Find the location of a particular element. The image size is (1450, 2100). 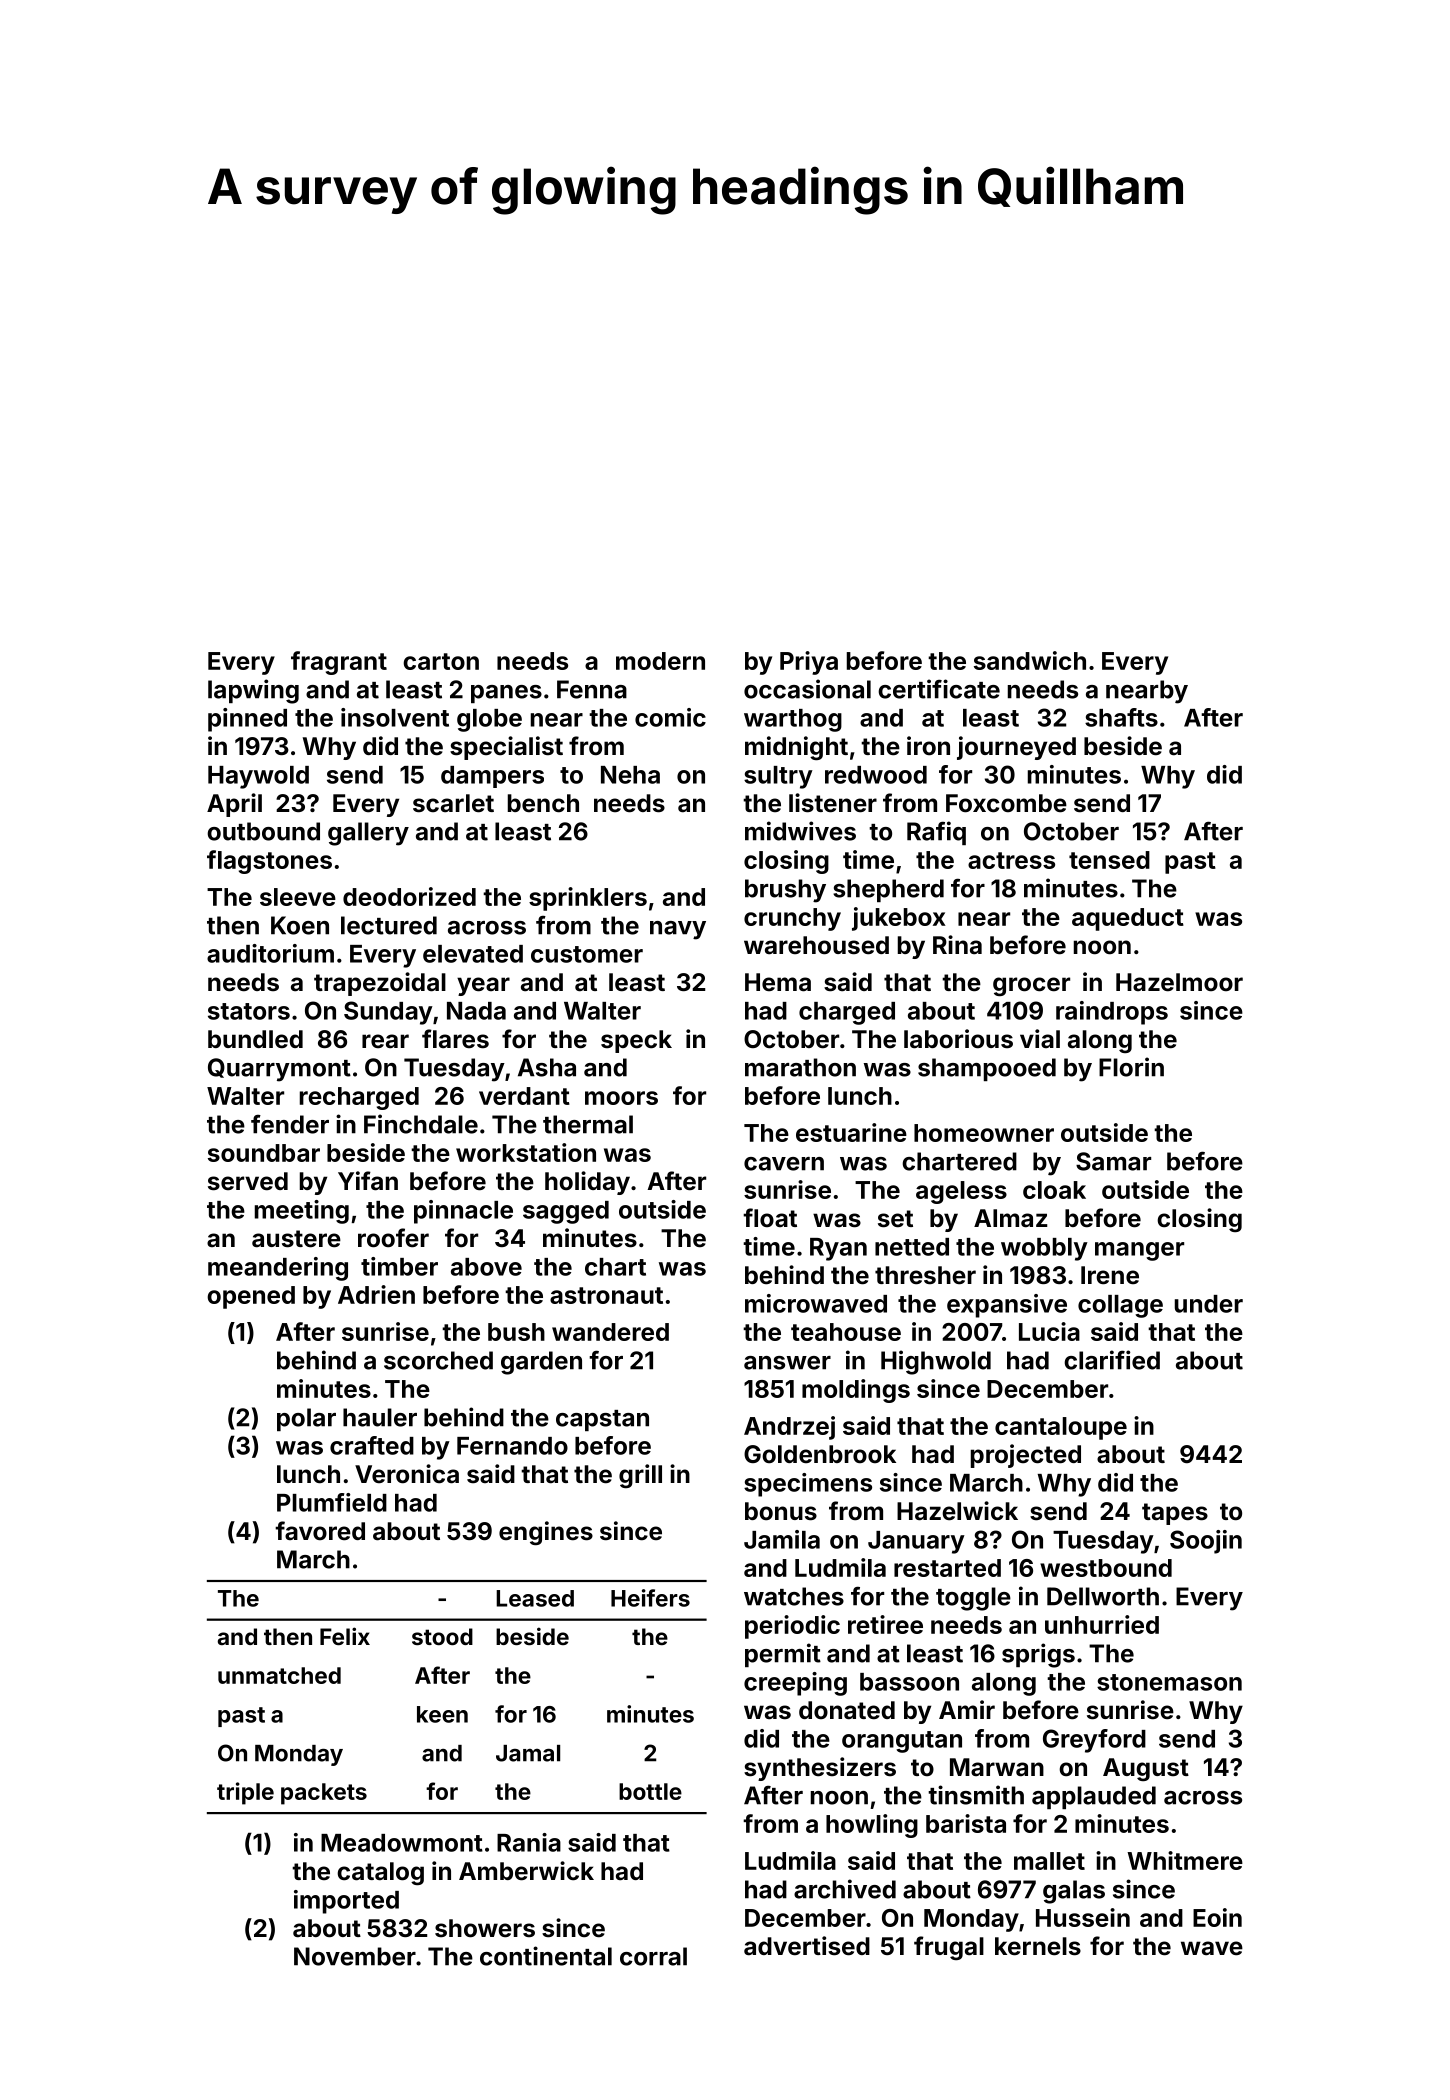

shafts is located at coordinates (1121, 717).
